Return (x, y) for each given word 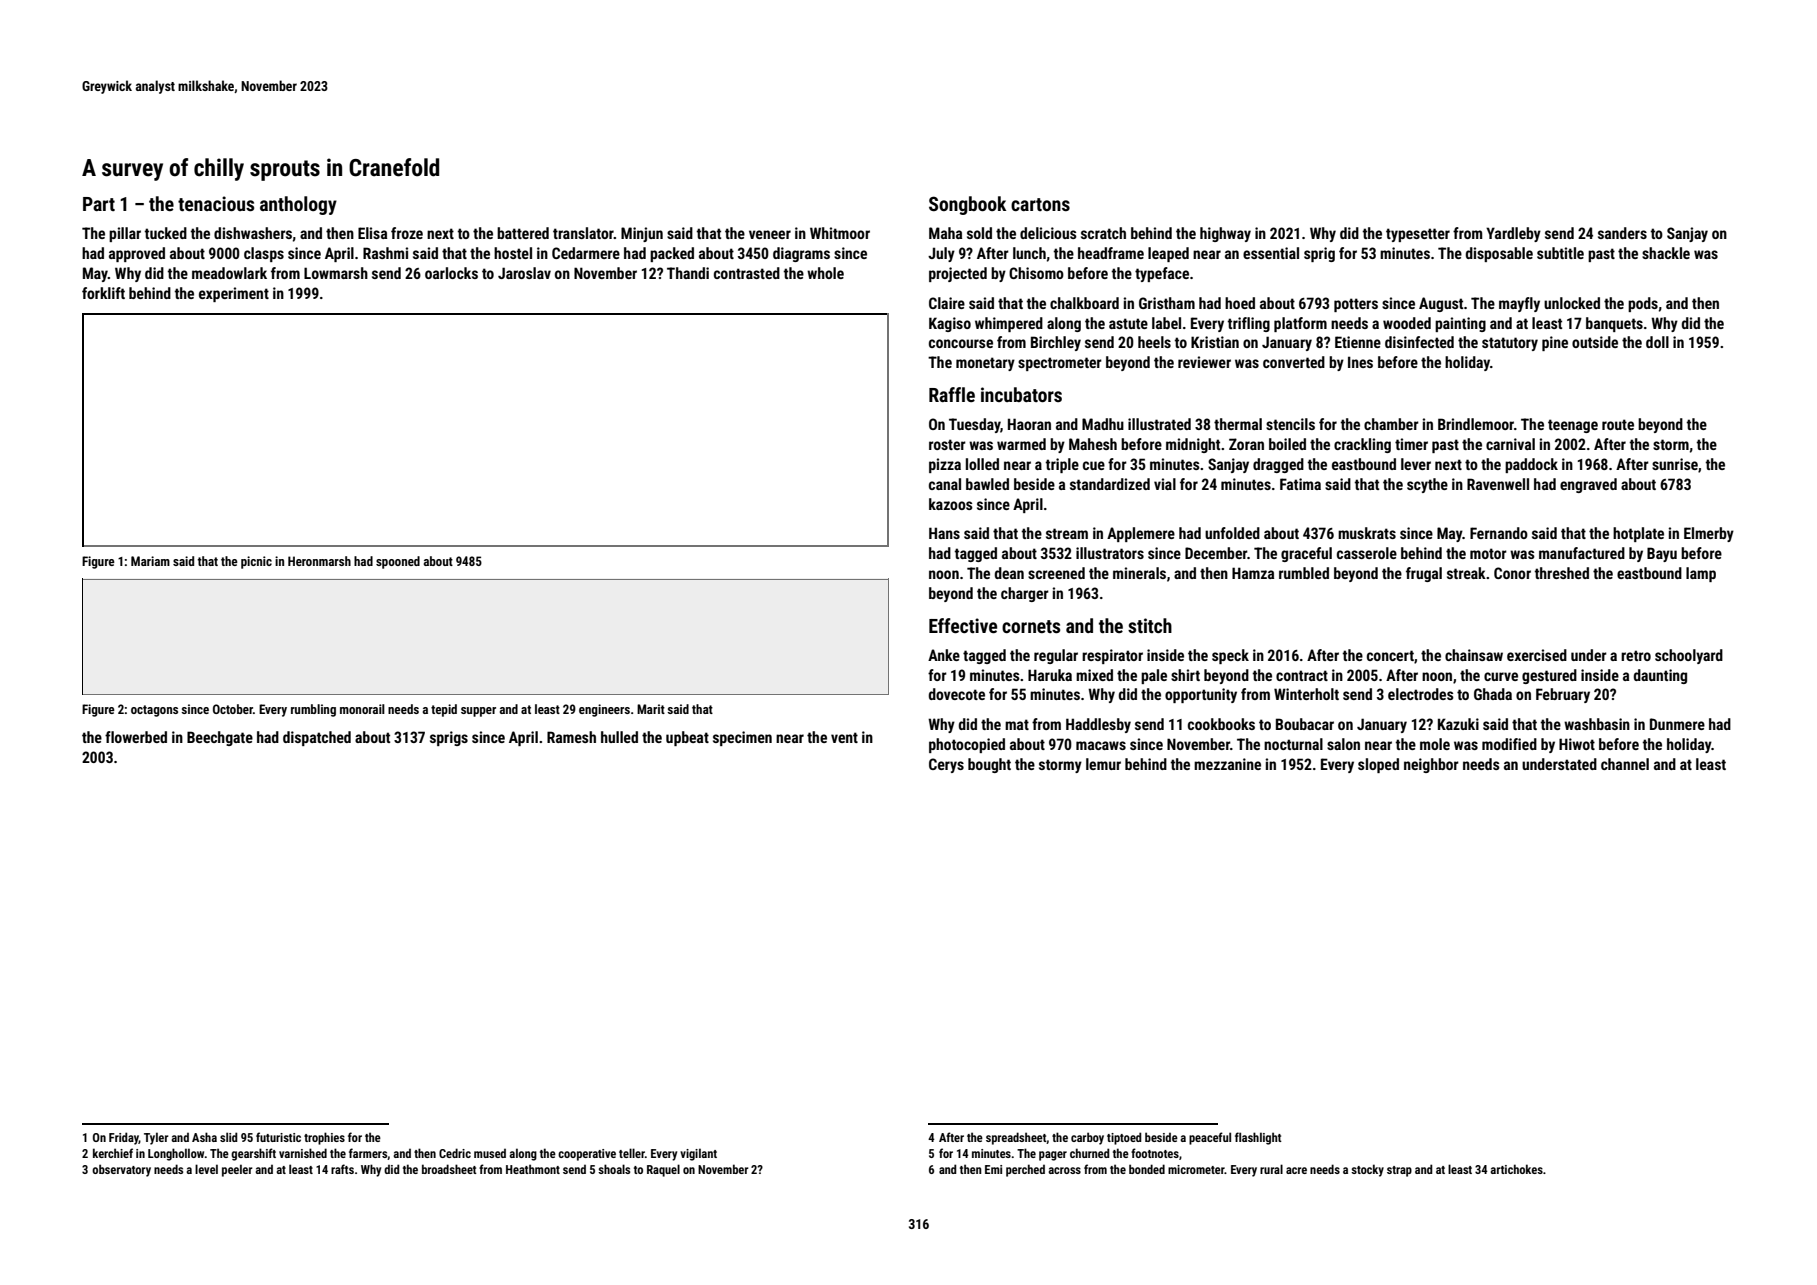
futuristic (278, 1137)
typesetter (1418, 235)
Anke (944, 655)
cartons (1040, 204)
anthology (298, 205)
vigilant (698, 1154)
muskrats (1367, 533)
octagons (154, 711)
